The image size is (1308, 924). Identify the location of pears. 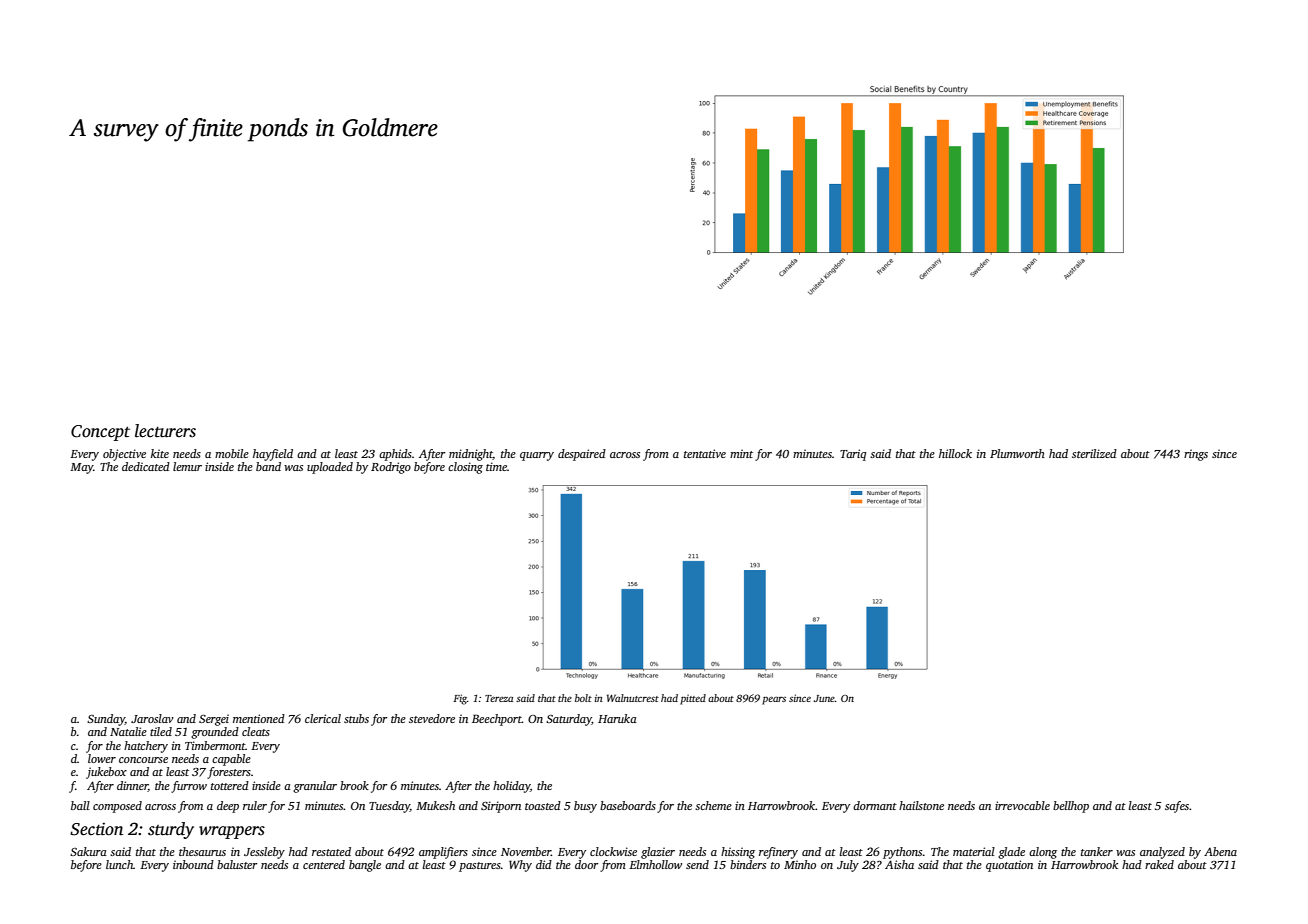
(774, 700).
